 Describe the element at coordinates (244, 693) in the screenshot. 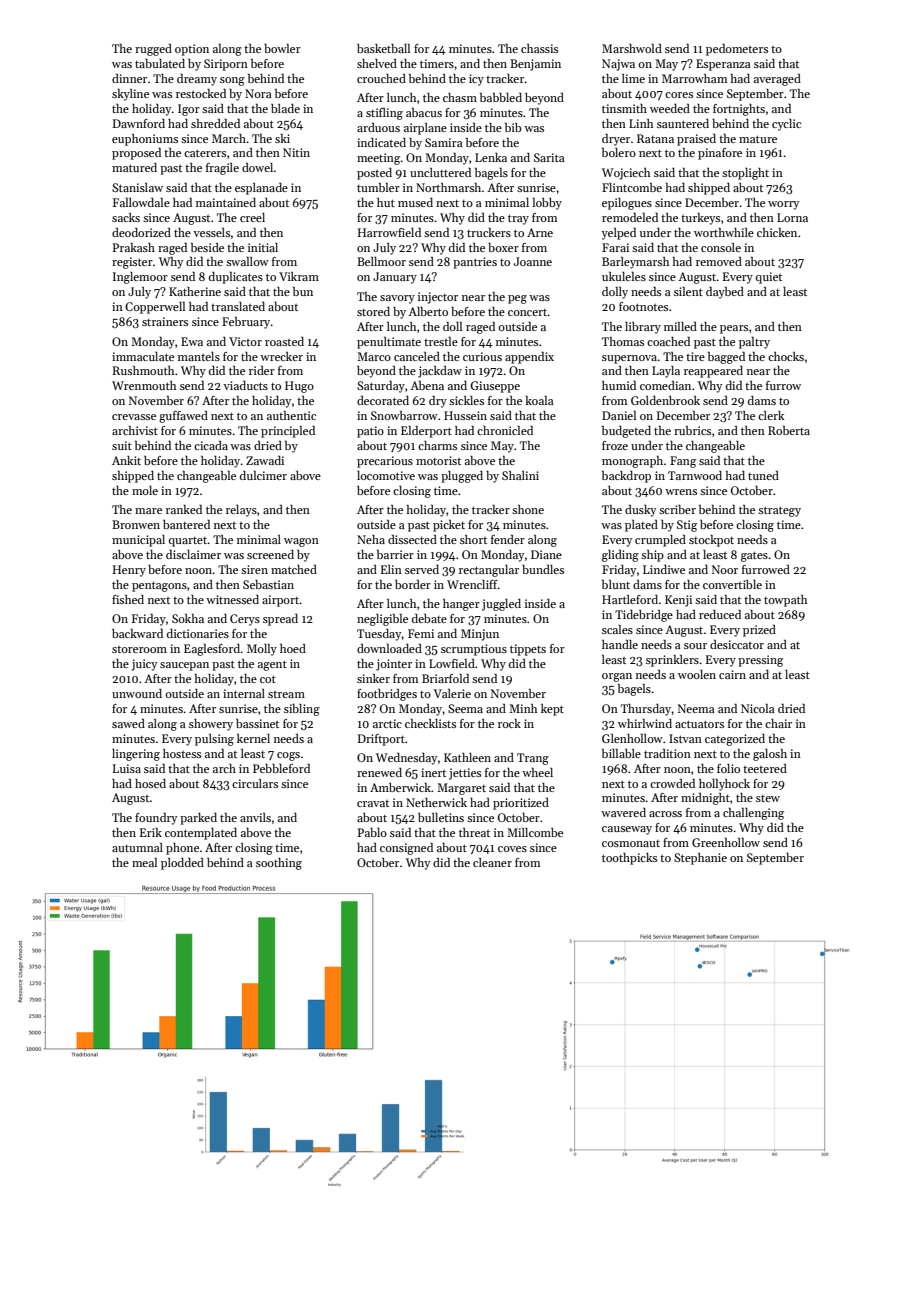

I see `internal` at that location.
